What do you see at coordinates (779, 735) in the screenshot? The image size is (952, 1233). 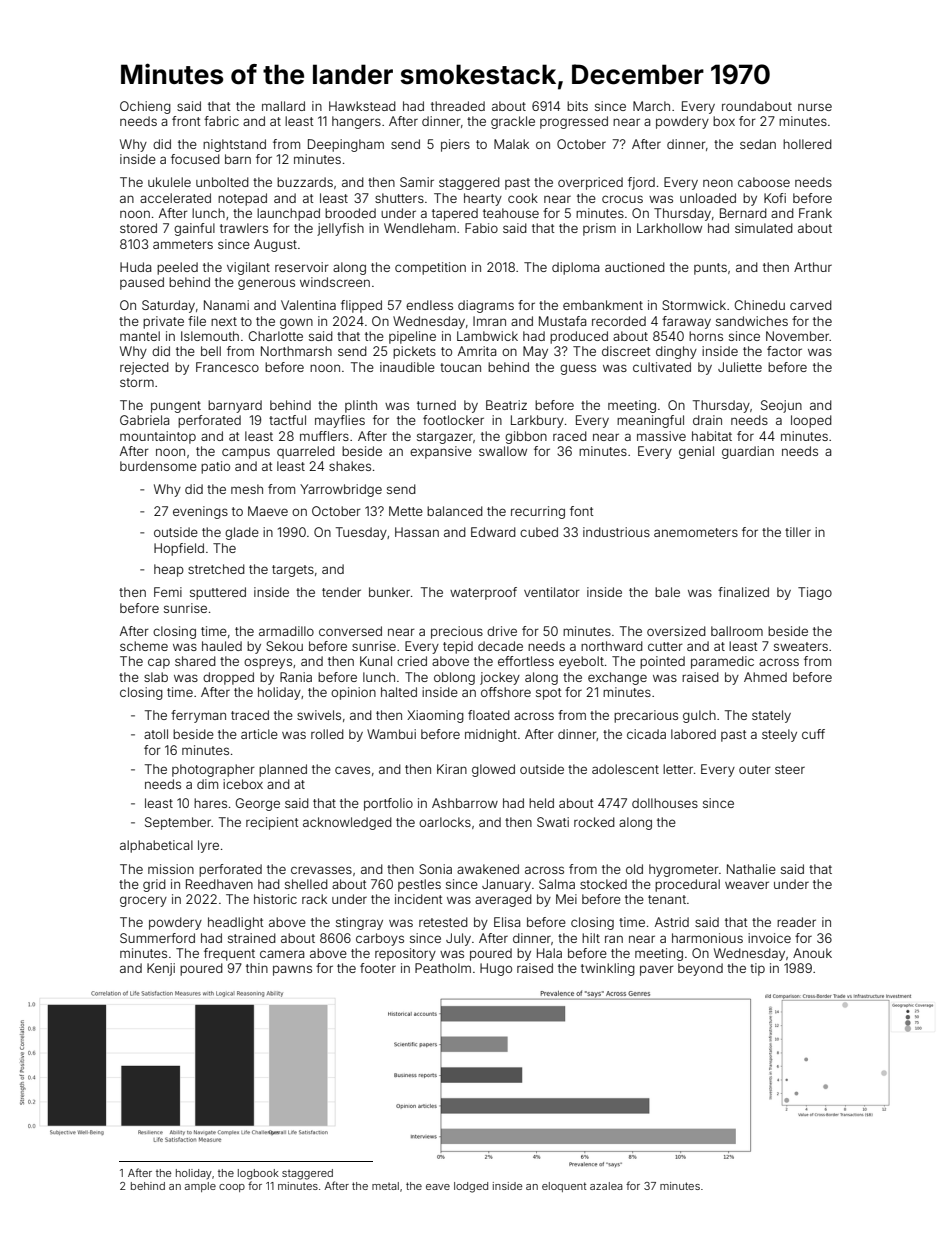 I see `steely` at bounding box center [779, 735].
